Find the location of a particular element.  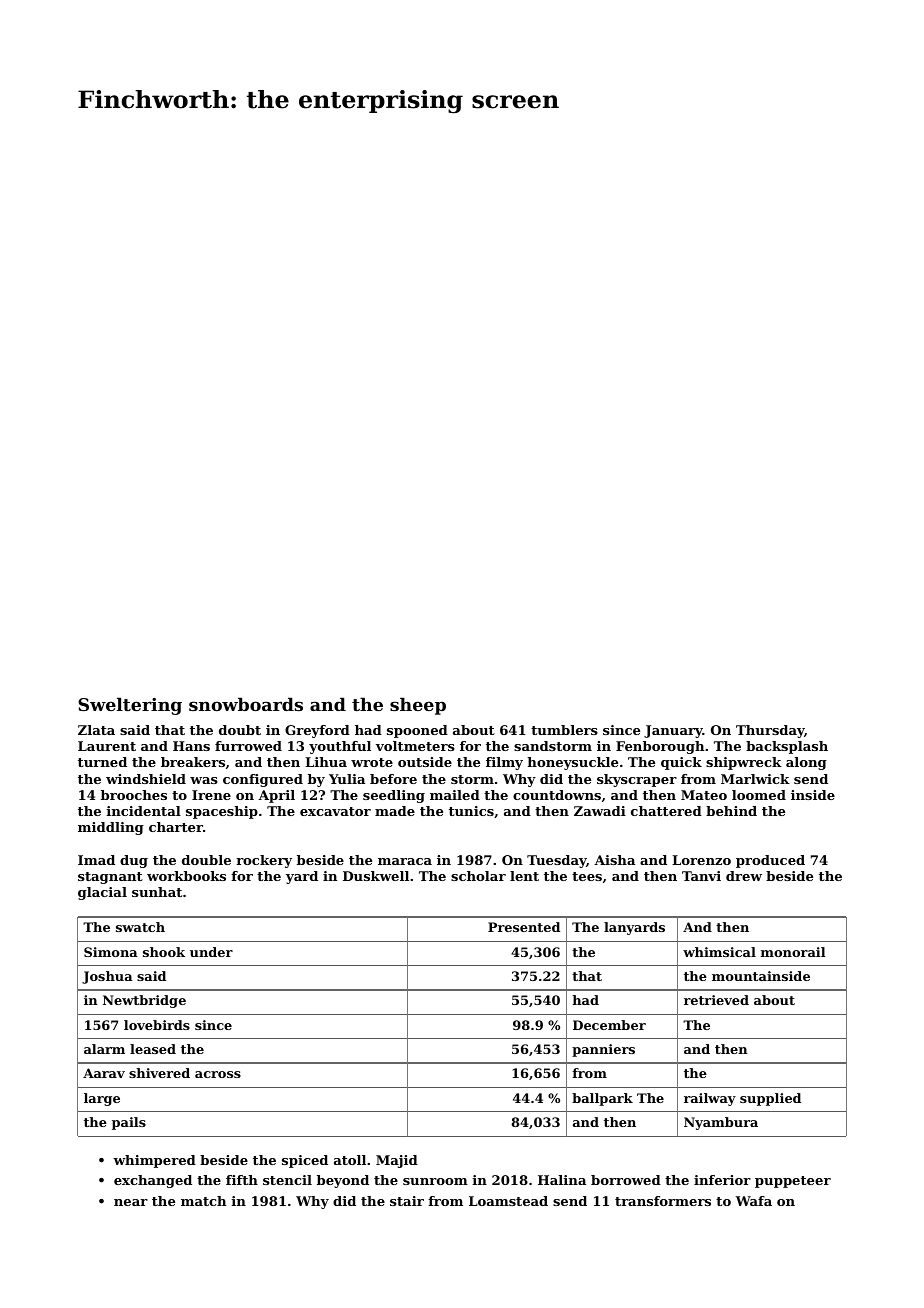

Fenborough is located at coordinates (660, 747).
